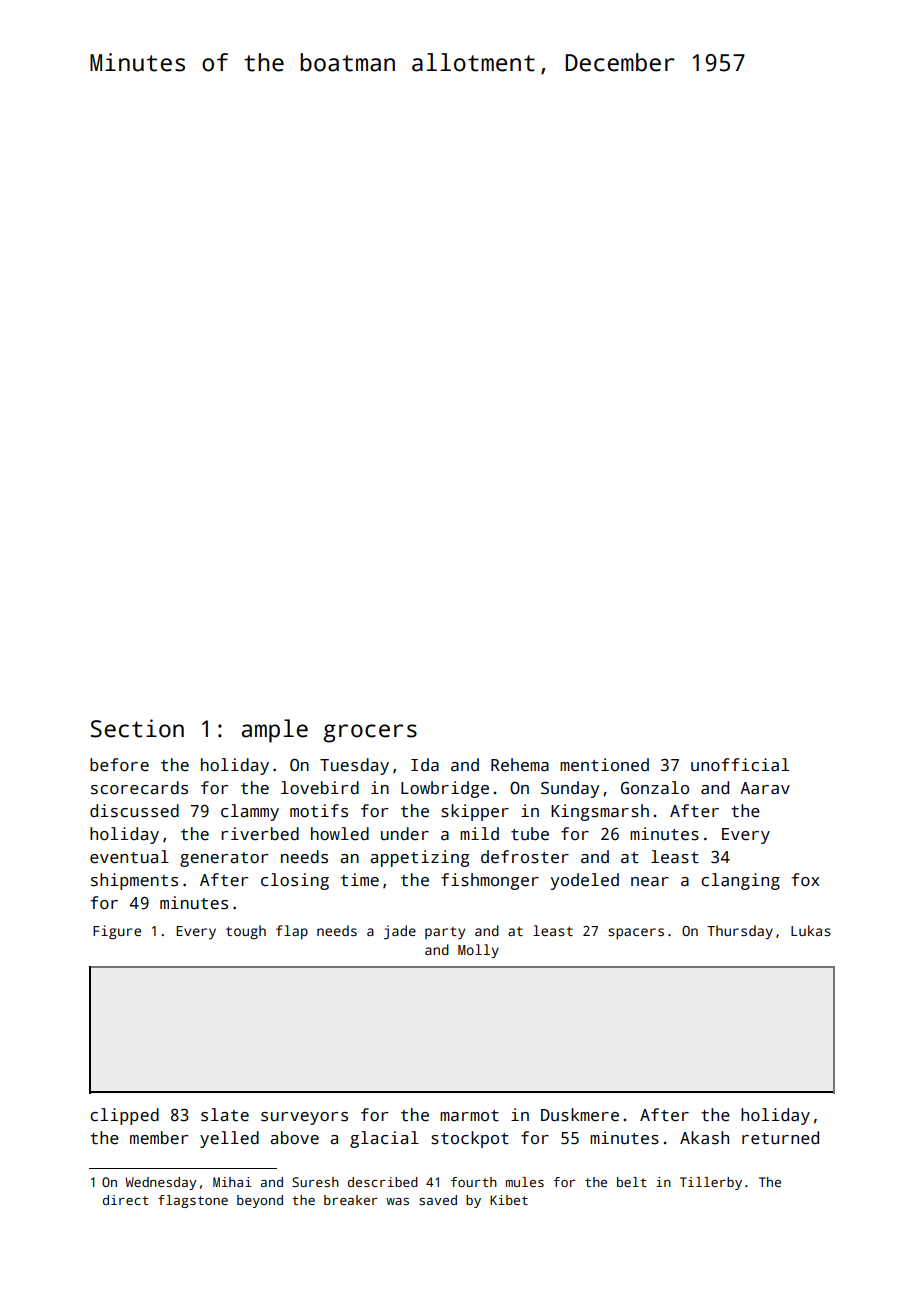 This page has width=924, height=1308. Describe the element at coordinates (126, 1200) in the page. I see `direct` at that location.
